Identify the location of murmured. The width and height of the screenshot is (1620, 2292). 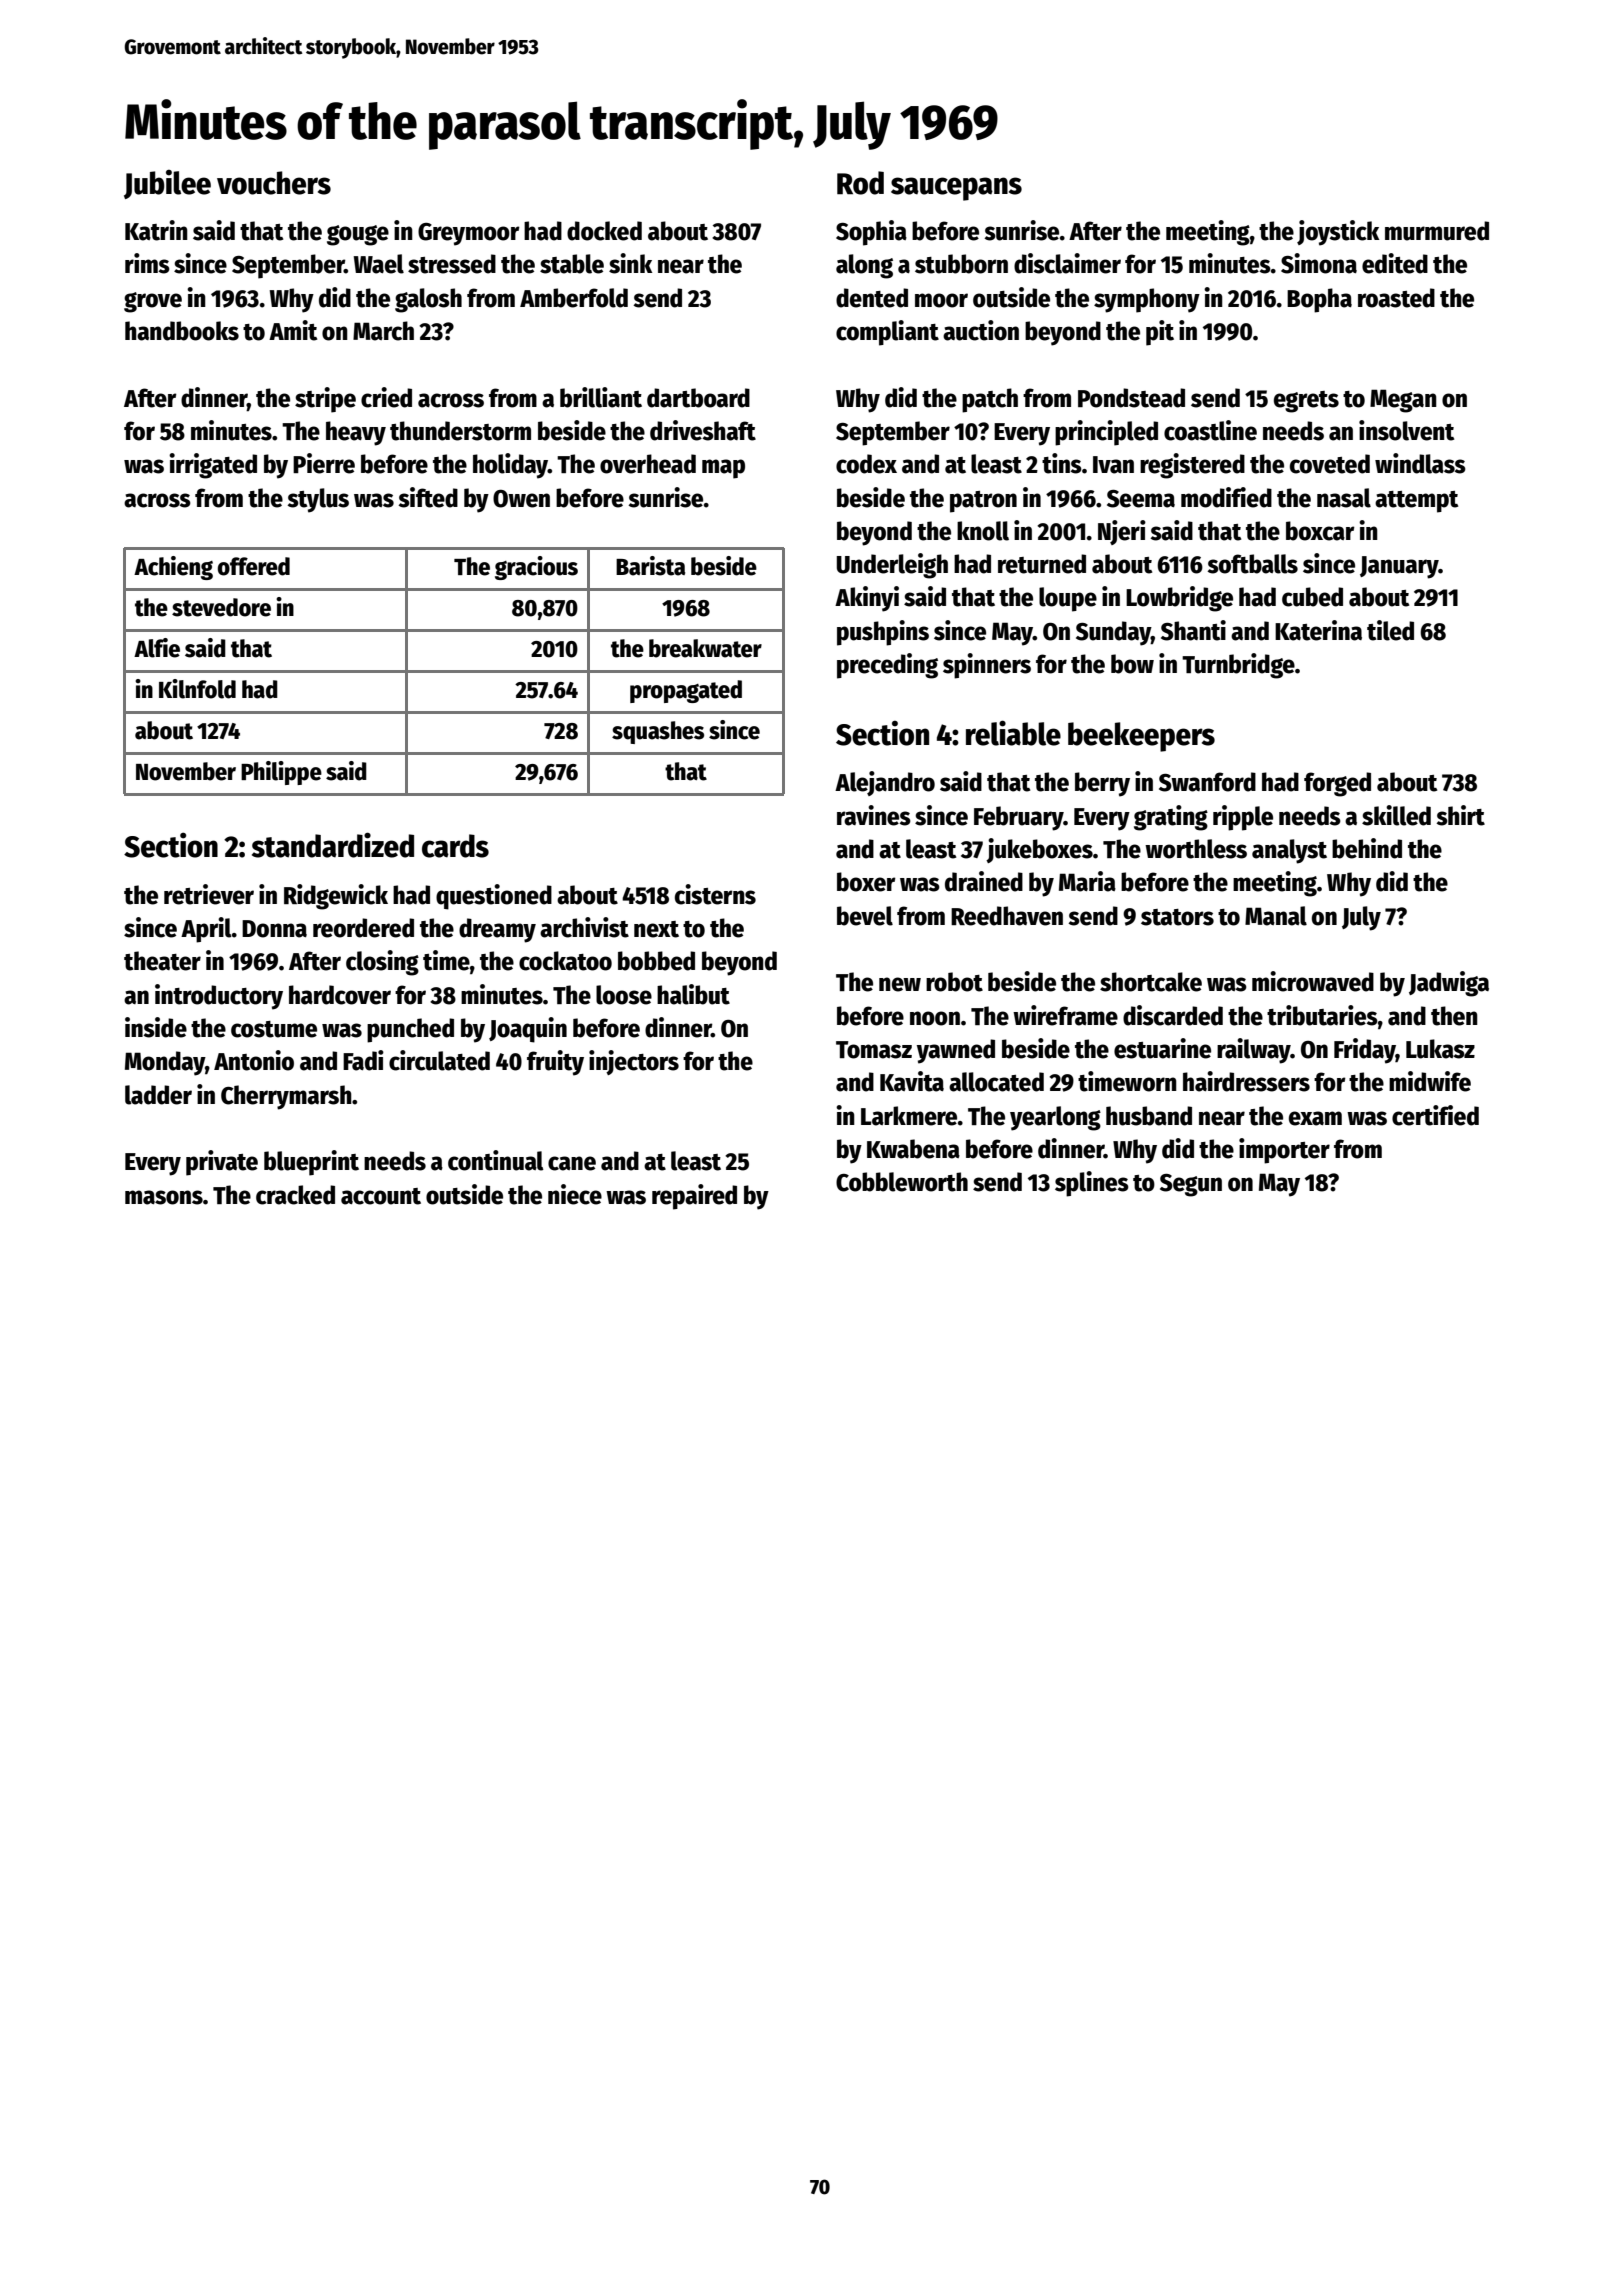
(1437, 231).
